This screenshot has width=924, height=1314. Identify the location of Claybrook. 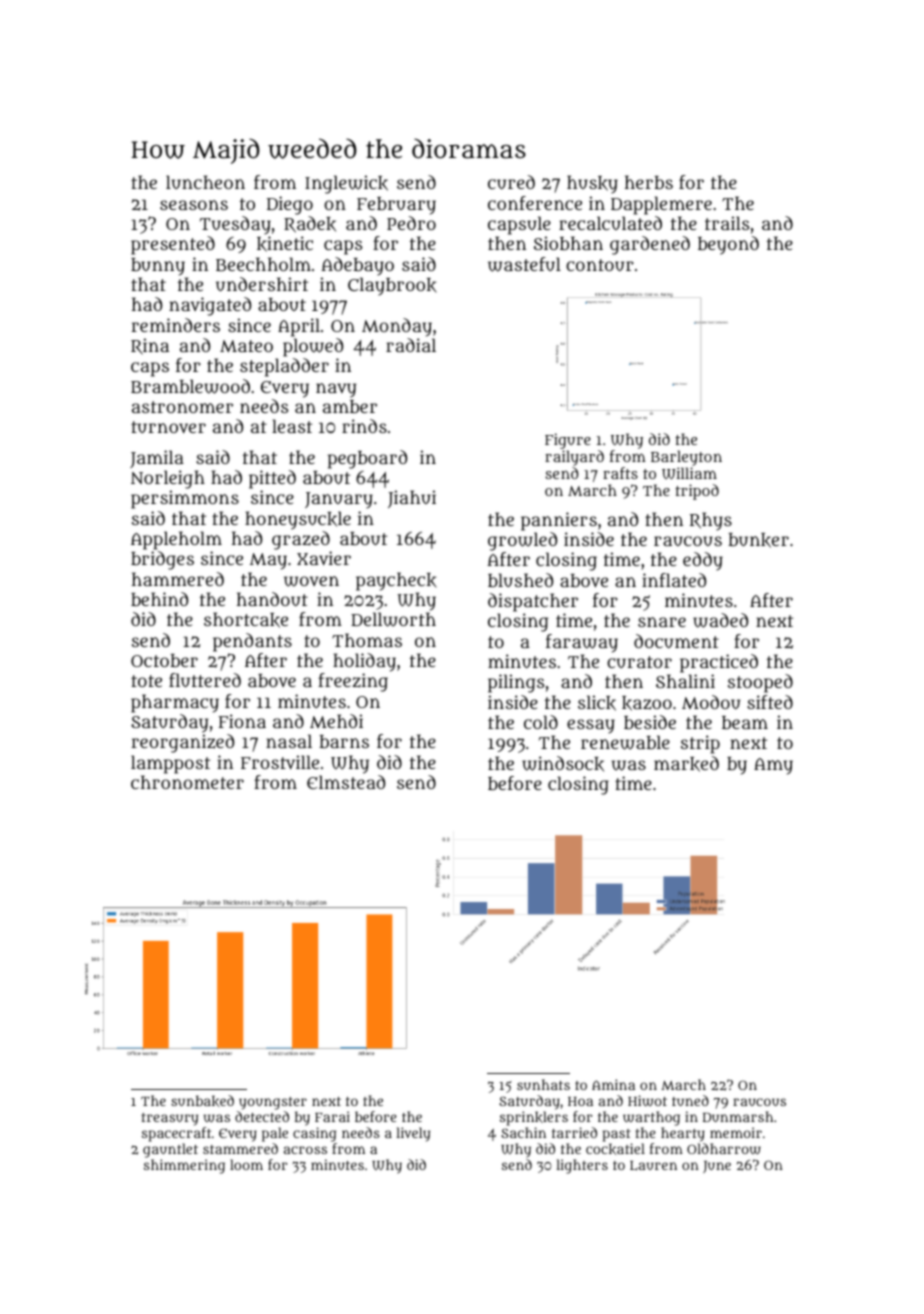
(392, 286).
